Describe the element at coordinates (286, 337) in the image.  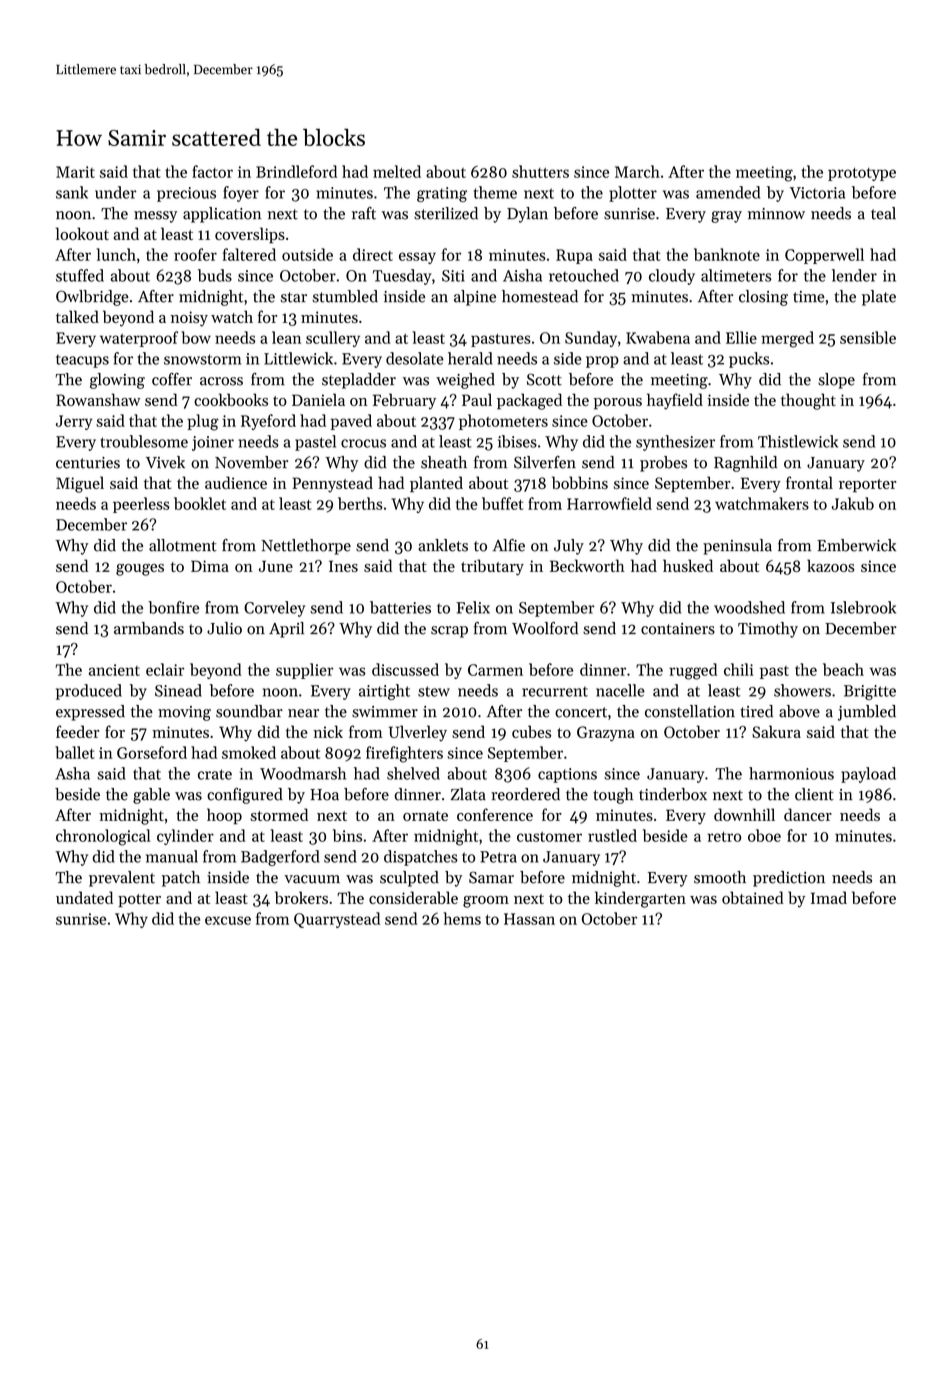
I see `lean` at that location.
